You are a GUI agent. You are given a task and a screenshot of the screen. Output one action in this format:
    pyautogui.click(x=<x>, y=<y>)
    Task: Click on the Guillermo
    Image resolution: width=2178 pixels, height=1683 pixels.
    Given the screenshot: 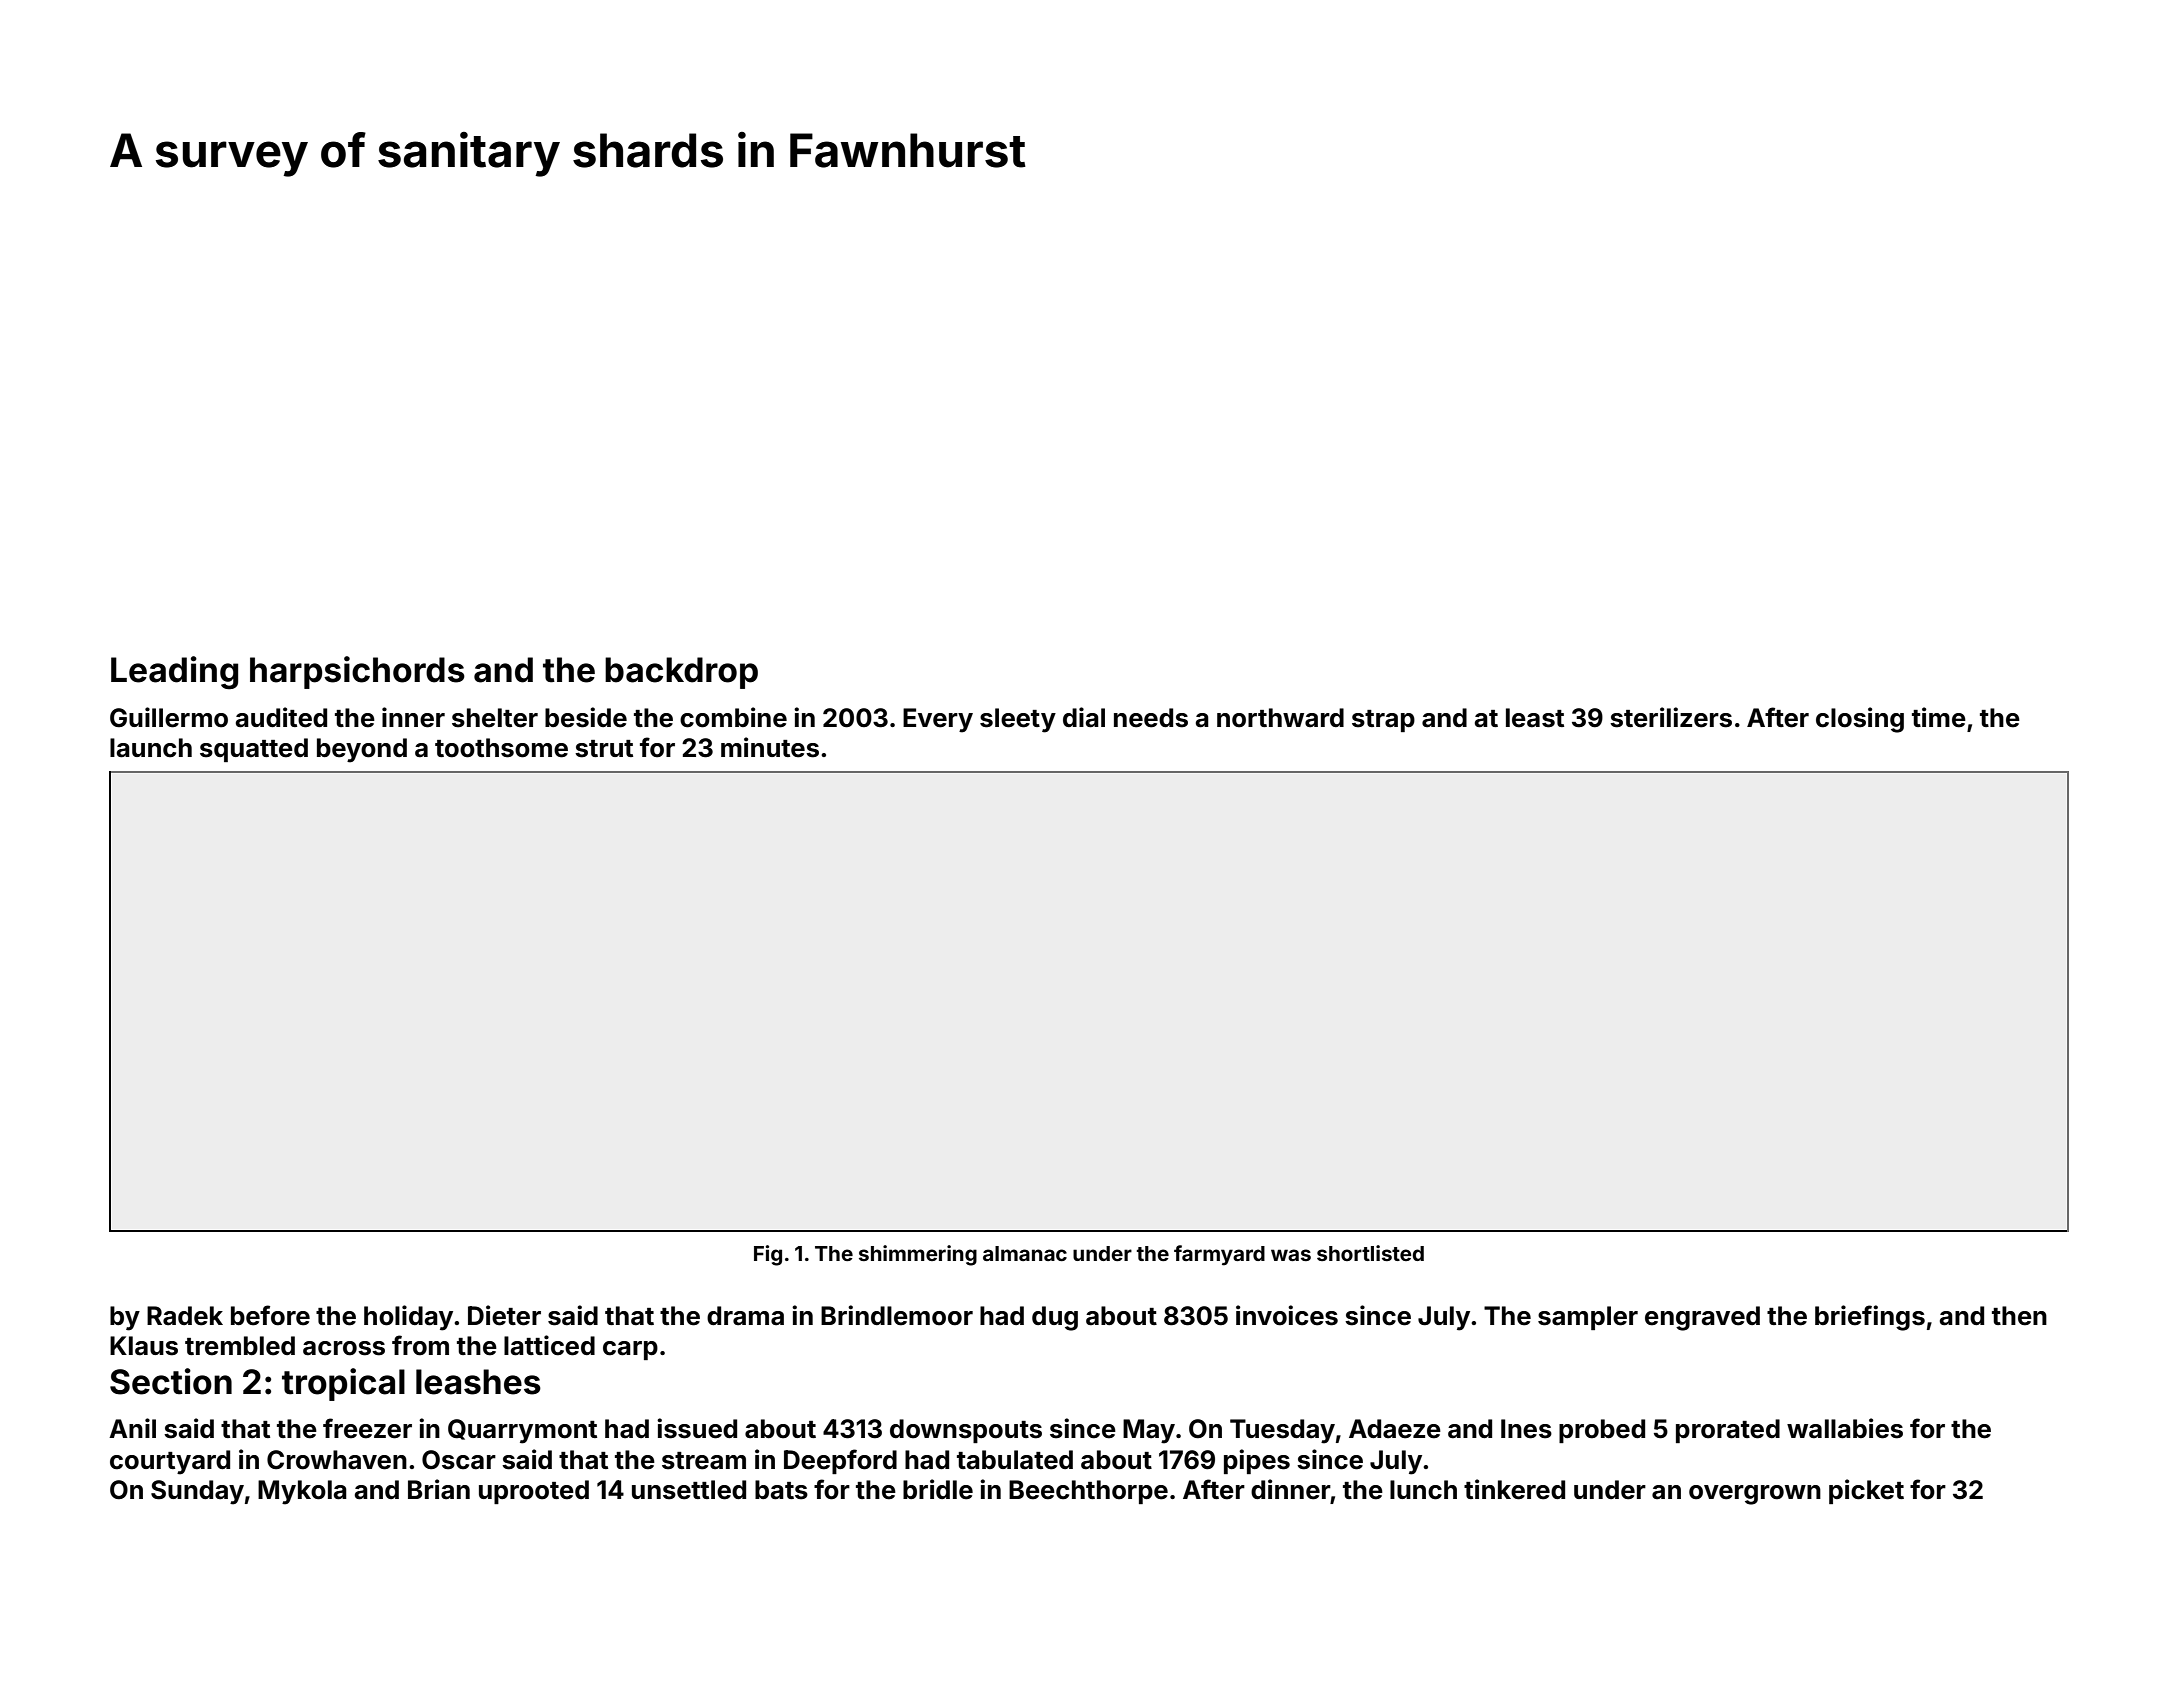 What is the action you would take?
    pyautogui.click(x=169, y=717)
